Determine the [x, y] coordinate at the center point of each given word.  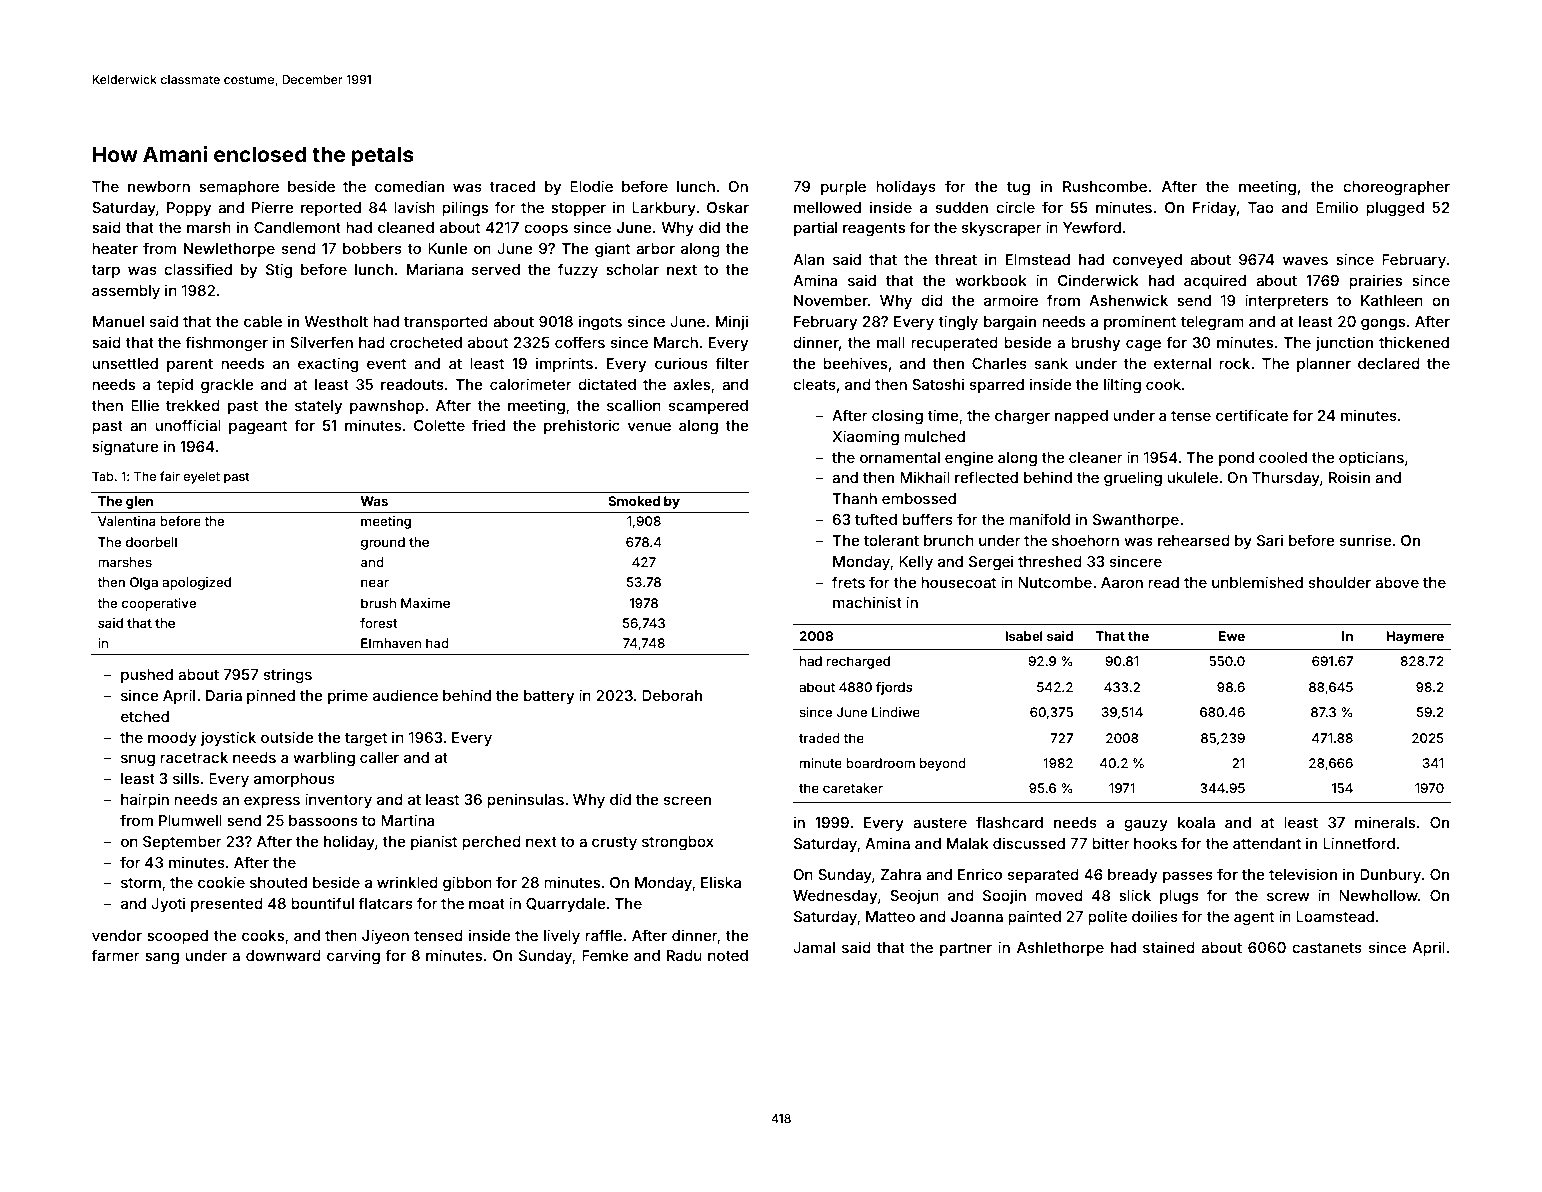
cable [263, 321]
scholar [632, 269]
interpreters [1286, 301]
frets [848, 582]
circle [1015, 207]
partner [966, 949]
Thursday [1286, 479]
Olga [144, 583]
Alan [808, 259]
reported [331, 209]
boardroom [880, 763]
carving [353, 956]
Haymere [1415, 637]
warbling [324, 758]
